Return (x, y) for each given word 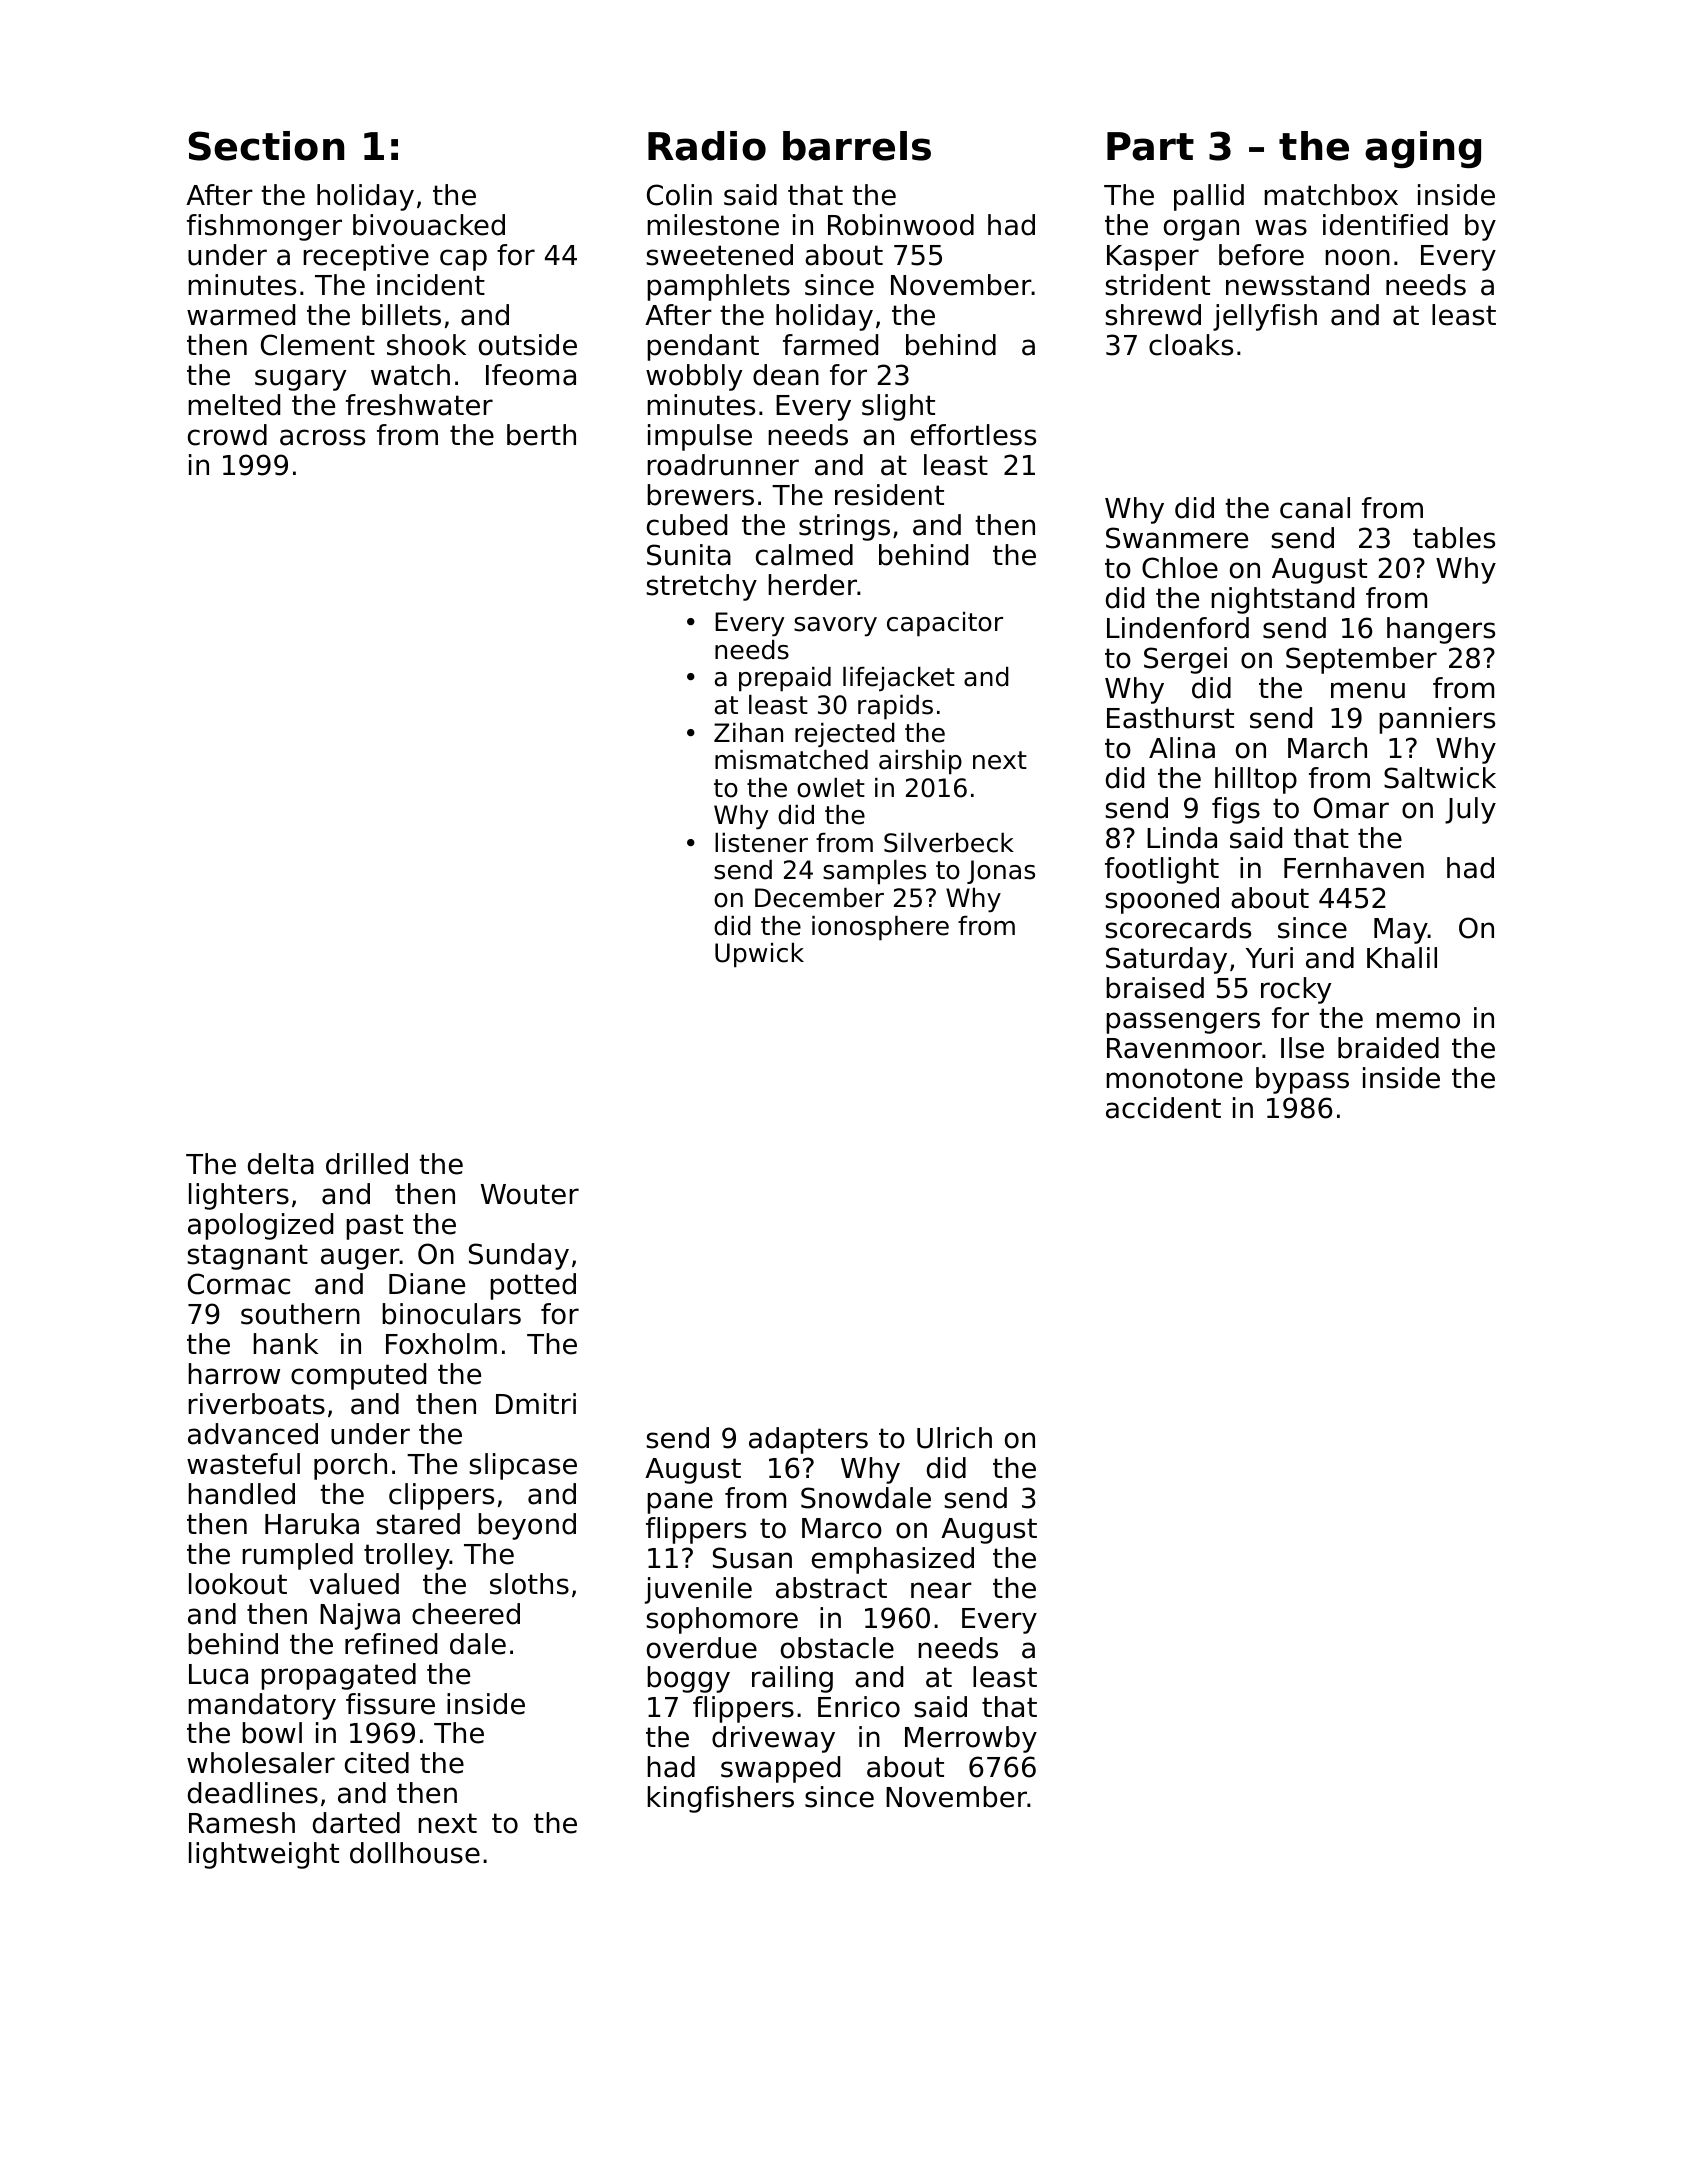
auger (360, 1259)
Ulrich (954, 1438)
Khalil (1402, 958)
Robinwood (901, 225)
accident (1163, 1108)
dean (786, 375)
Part (1150, 146)
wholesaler (261, 1763)
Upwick (759, 955)
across (322, 437)
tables (1454, 538)
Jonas (1001, 872)
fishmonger (264, 227)
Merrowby (971, 1739)
